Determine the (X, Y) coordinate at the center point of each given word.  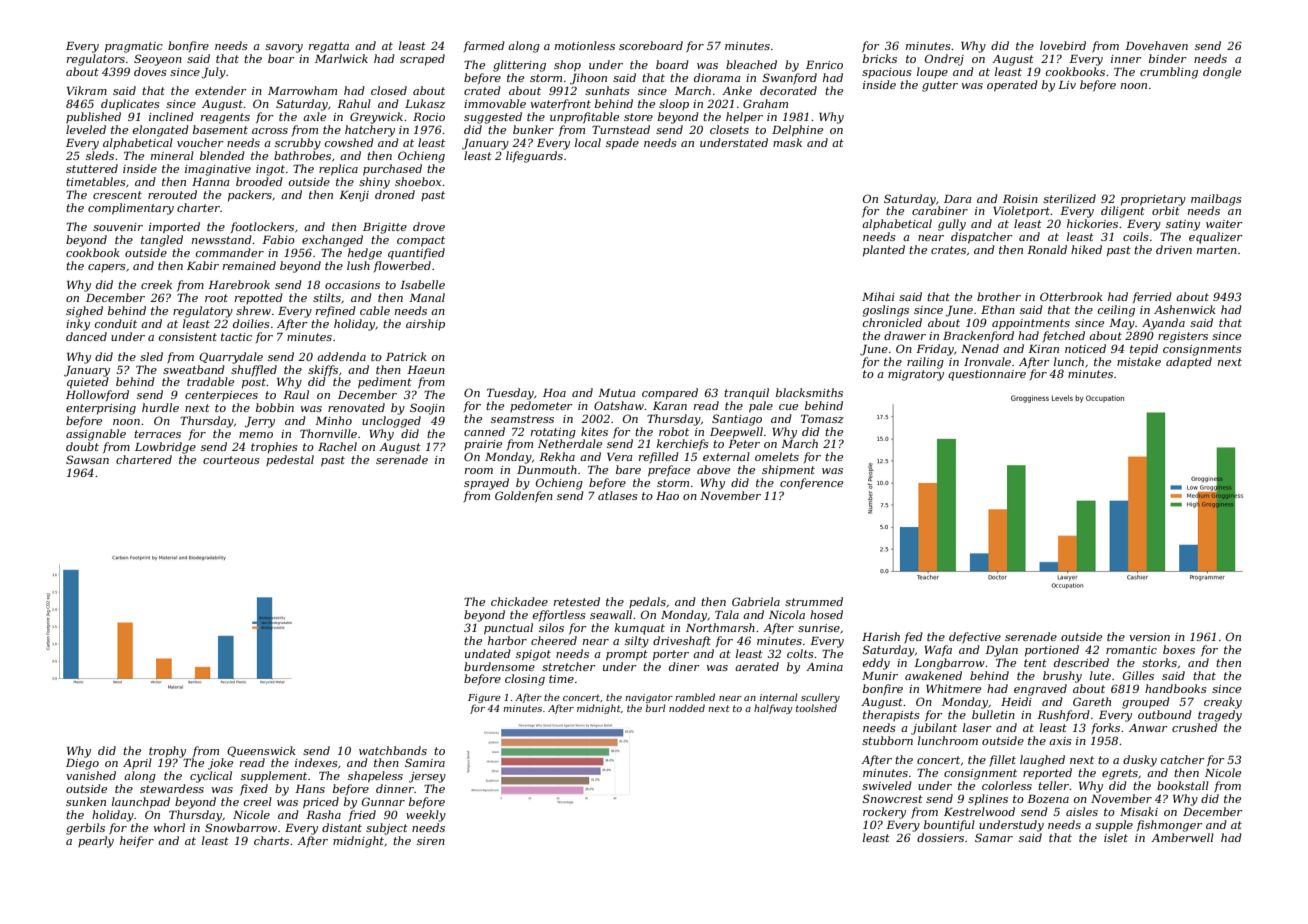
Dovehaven (1156, 45)
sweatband (194, 369)
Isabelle (422, 284)
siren (431, 841)
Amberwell (1182, 837)
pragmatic (134, 47)
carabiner (940, 210)
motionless (585, 45)
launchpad (141, 803)
